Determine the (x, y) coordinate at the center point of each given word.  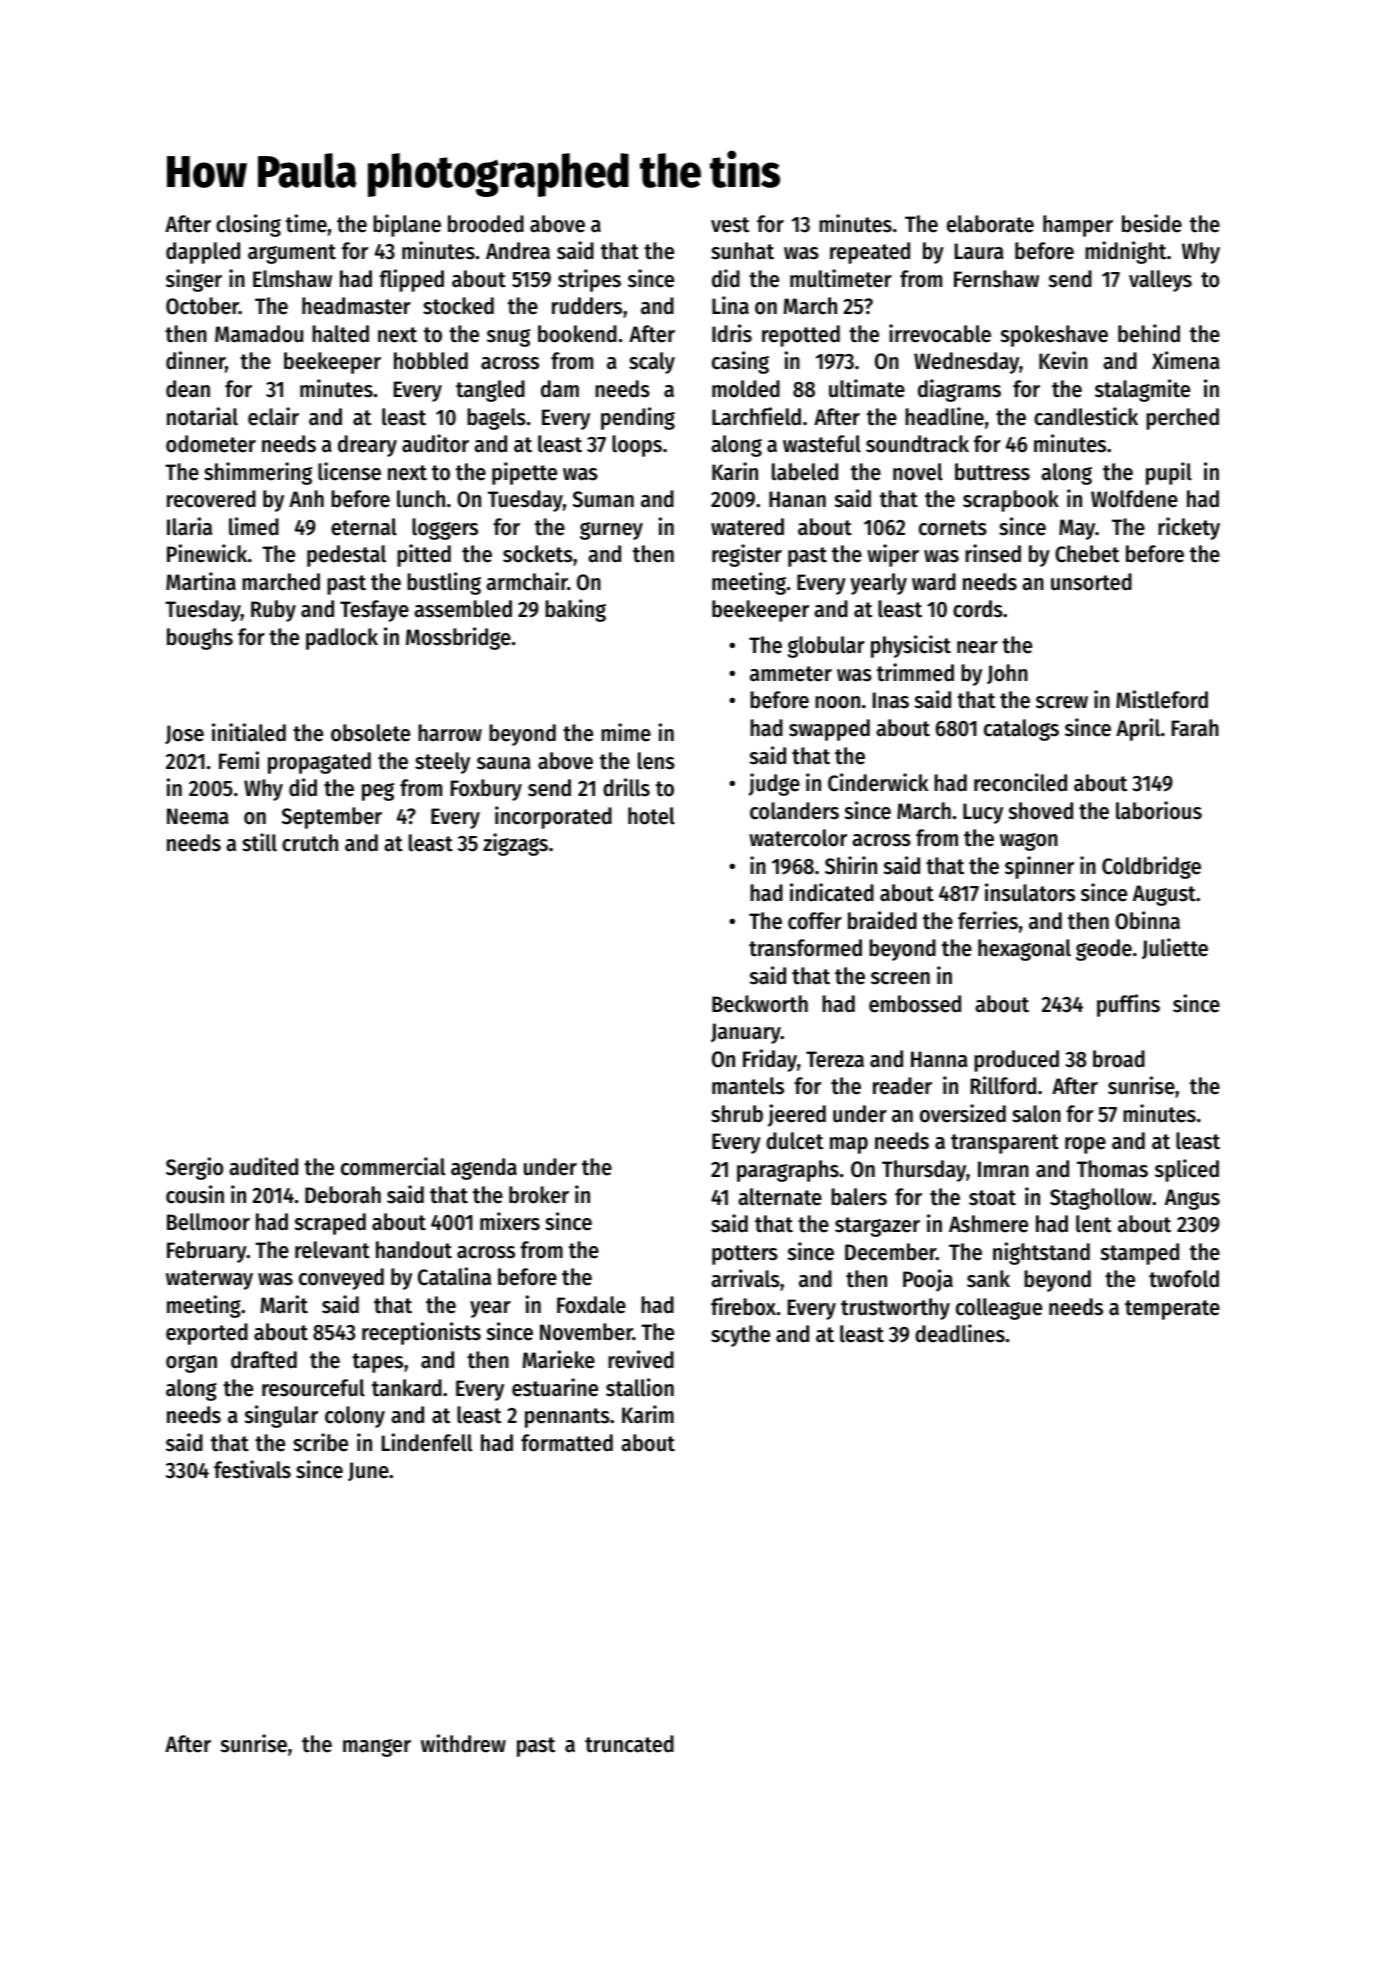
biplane (407, 225)
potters (745, 1255)
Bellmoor (208, 1222)
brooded (486, 224)
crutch (310, 843)
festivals (252, 1469)
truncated (629, 1744)
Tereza (835, 1059)
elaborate (990, 224)
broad (1119, 1059)
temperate (1172, 1310)
